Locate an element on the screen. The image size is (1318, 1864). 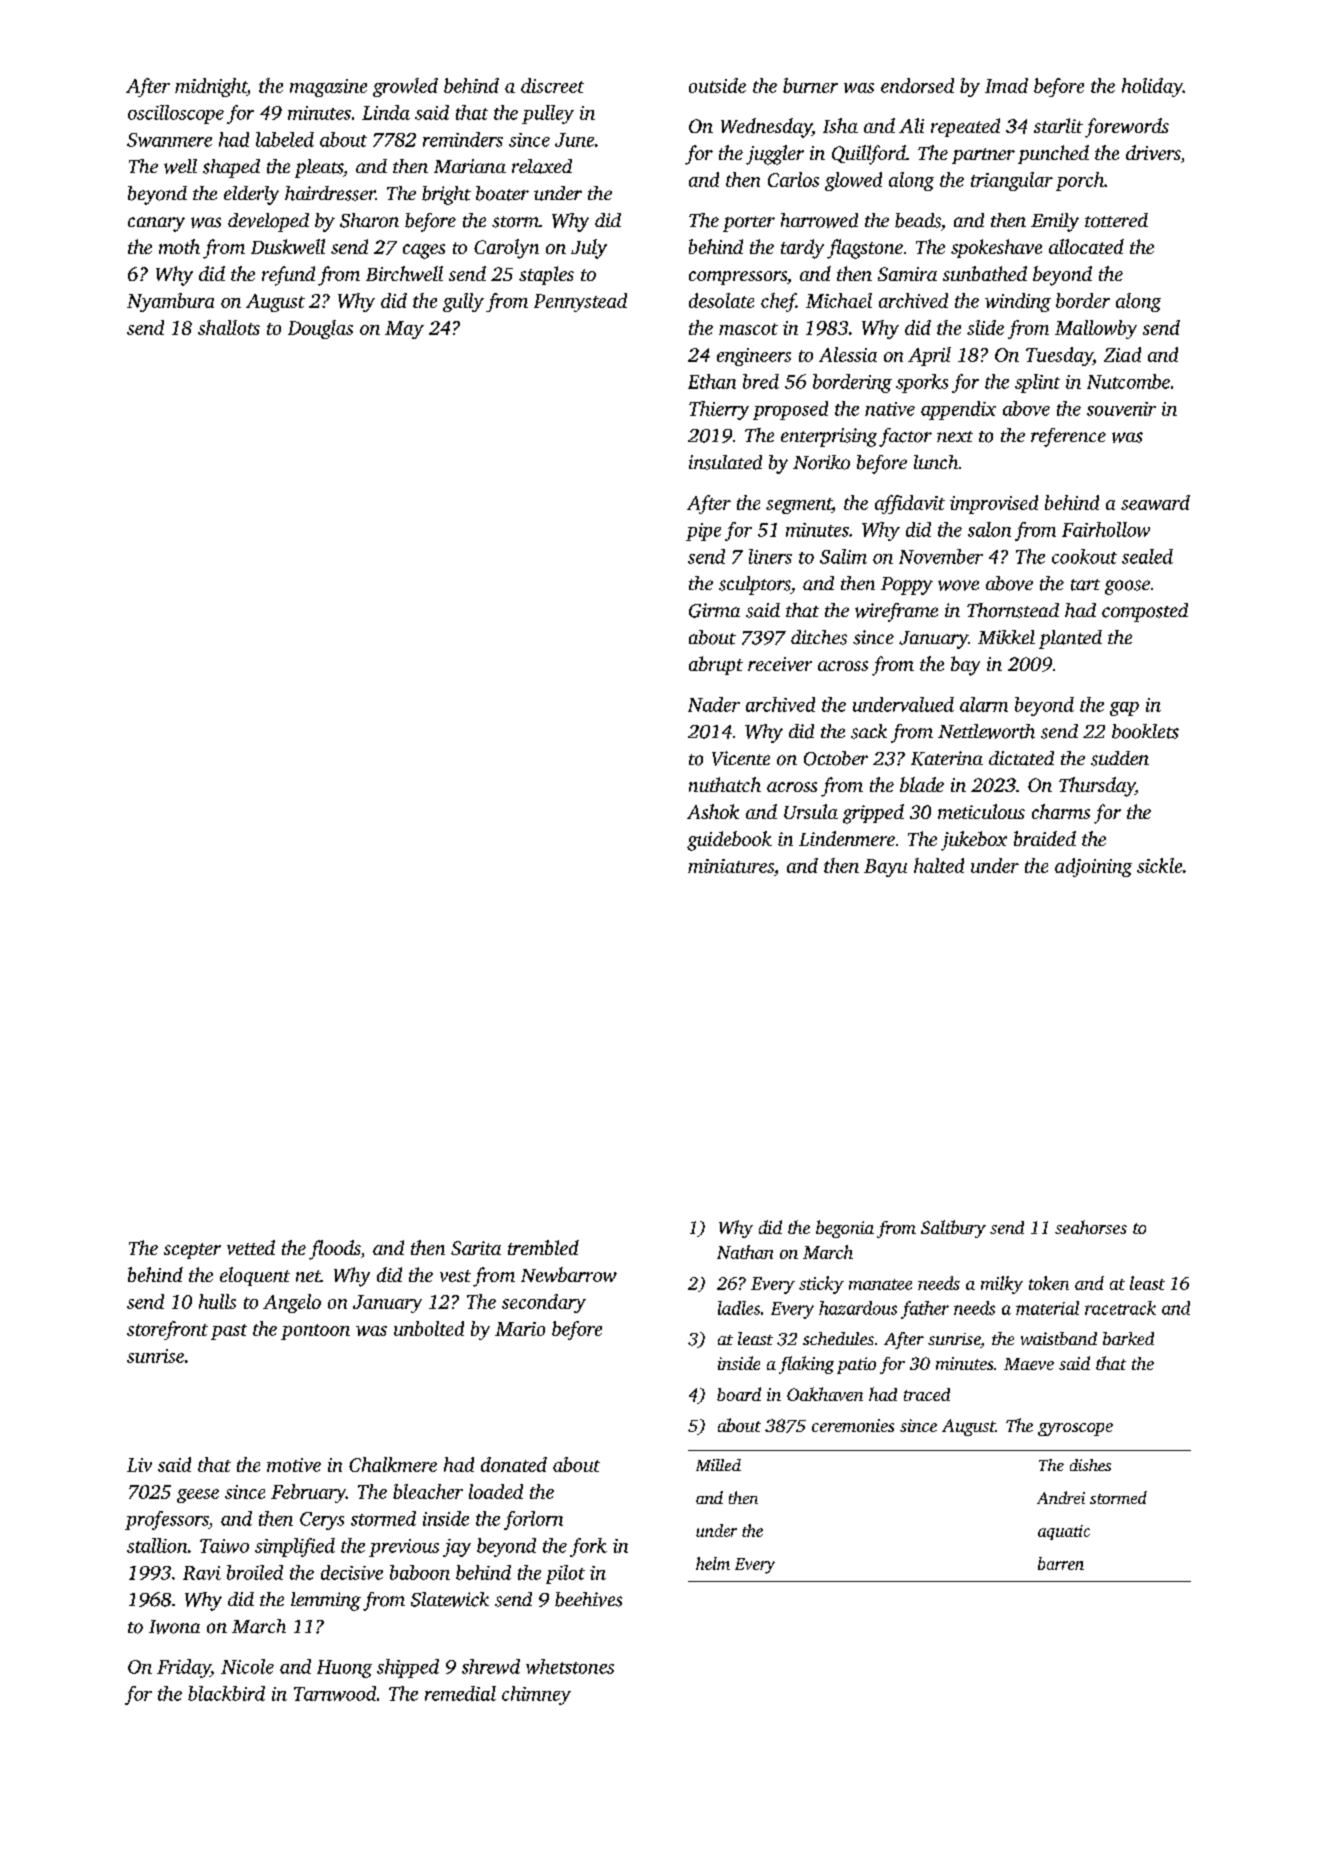
Tarnwood is located at coordinates (335, 1693).
